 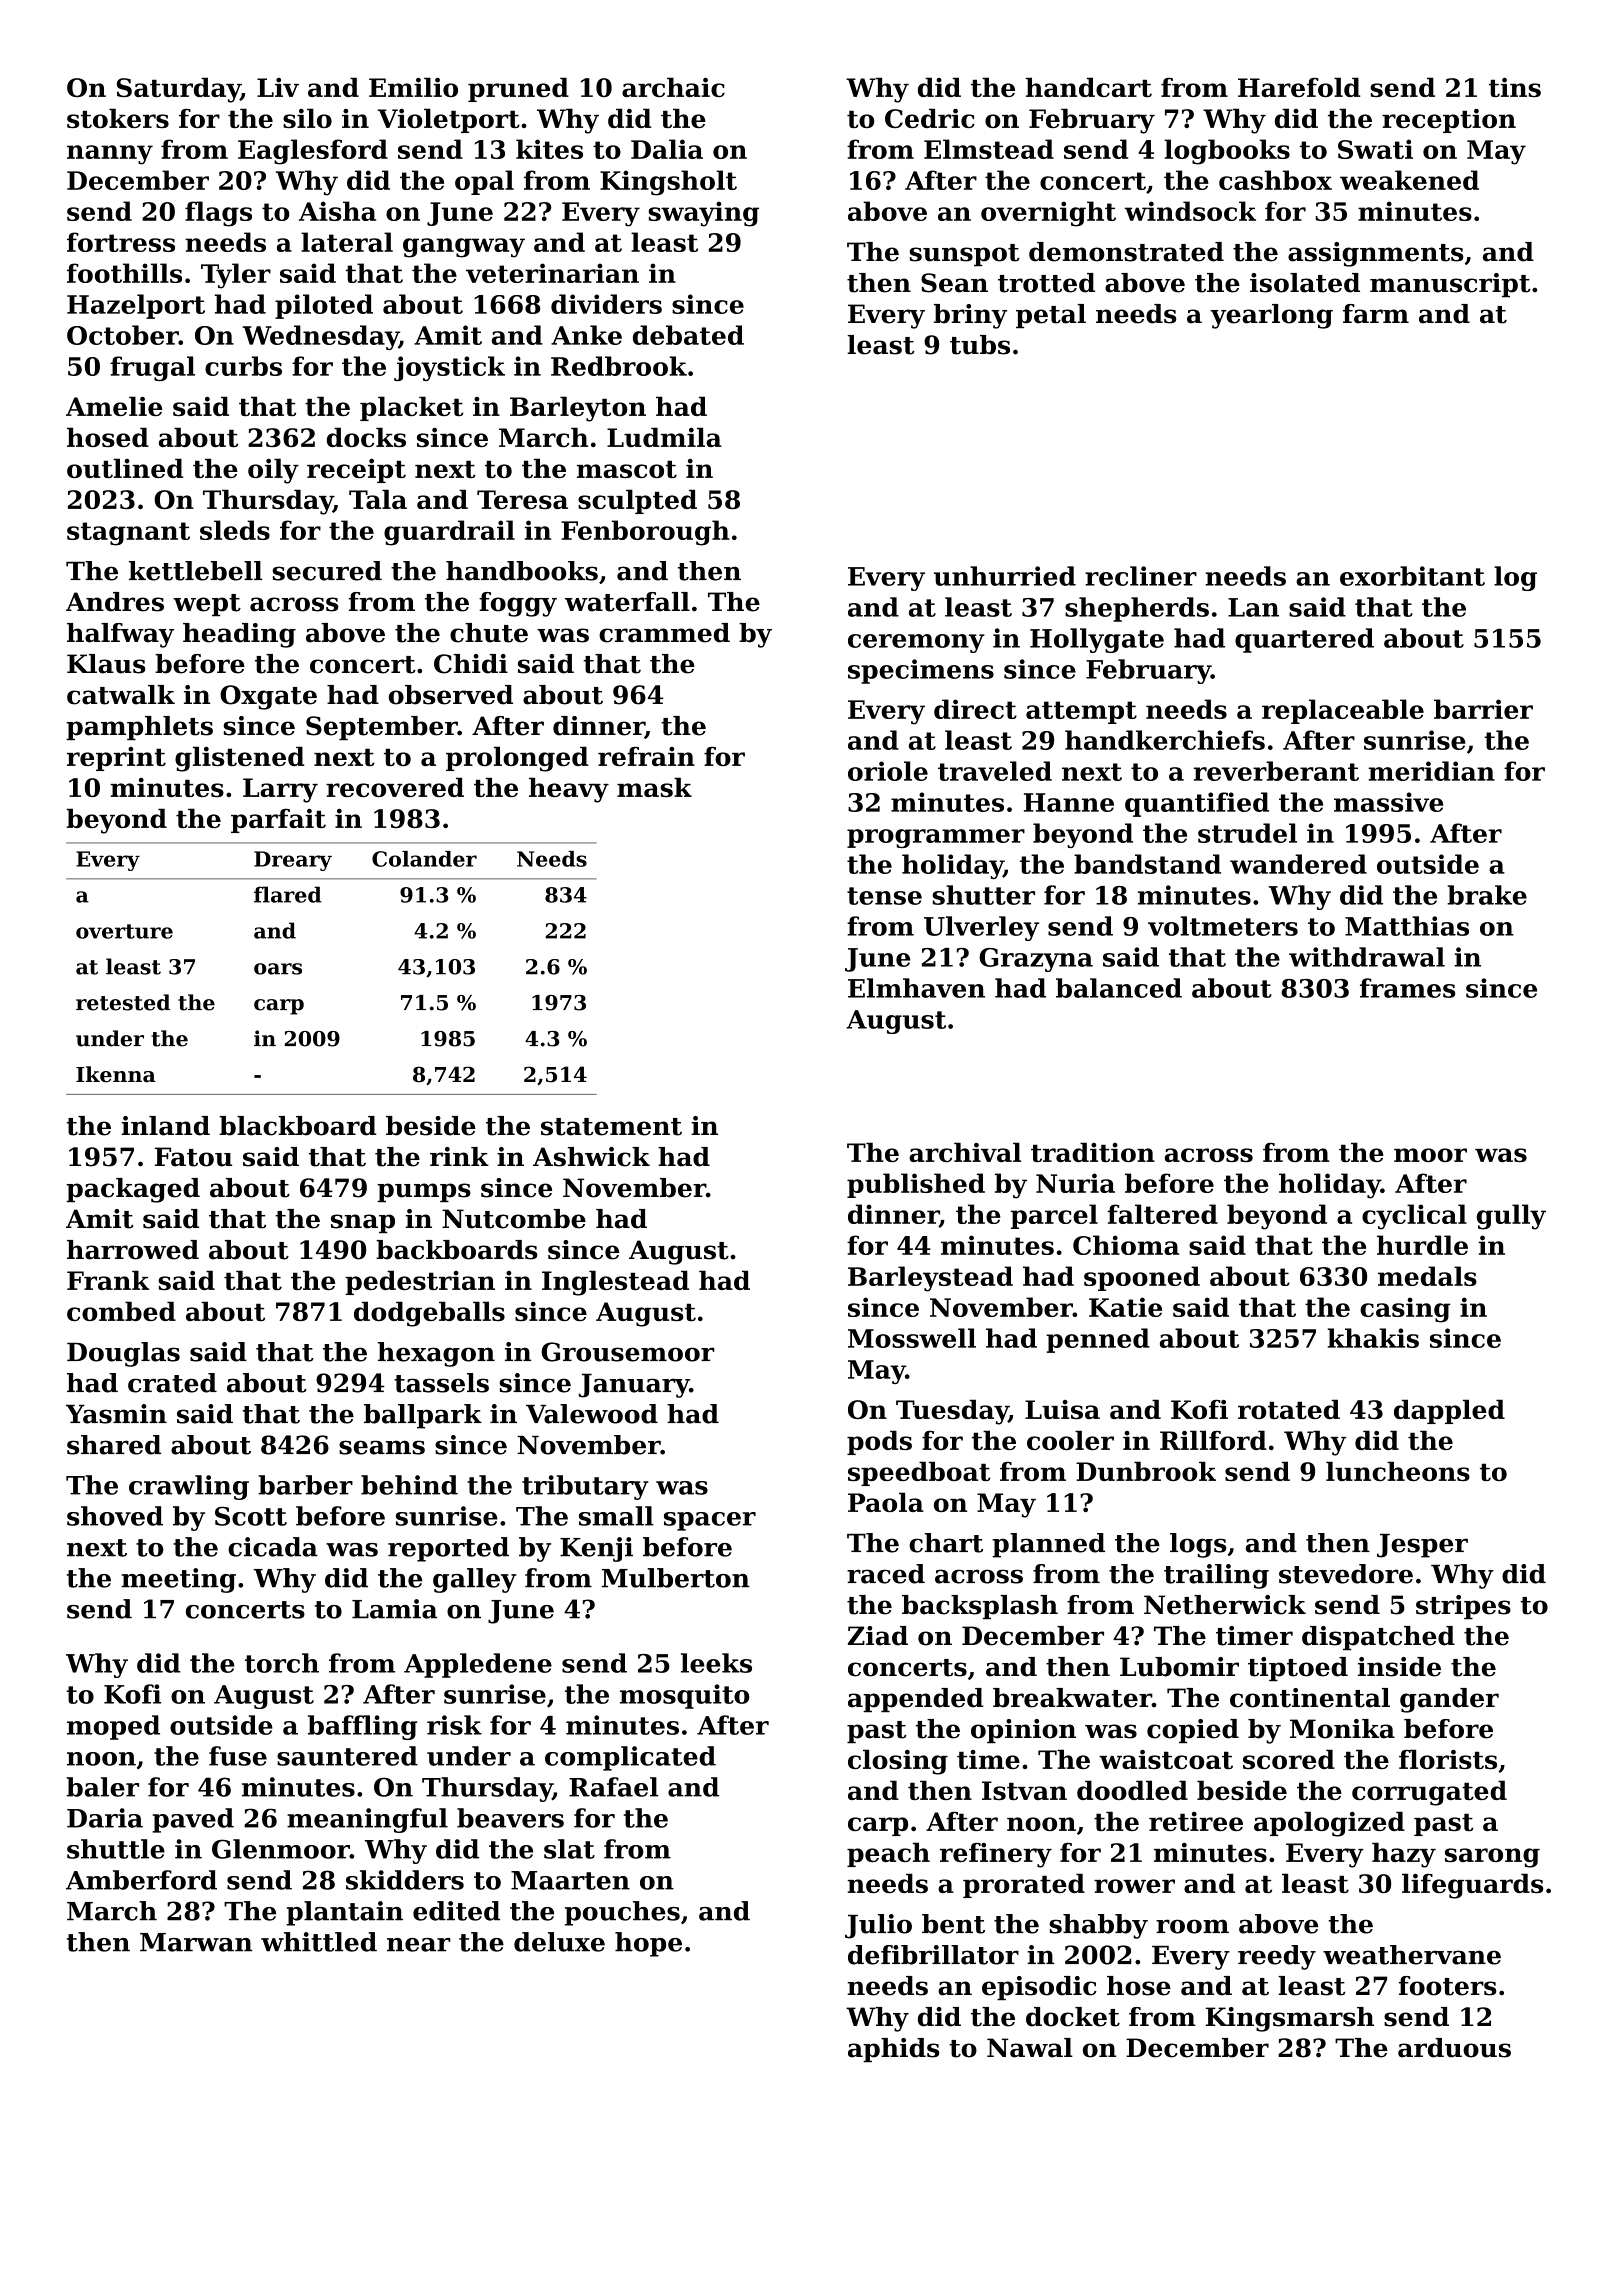 What do you see at coordinates (193, 1820) in the screenshot?
I see `paved` at bounding box center [193, 1820].
